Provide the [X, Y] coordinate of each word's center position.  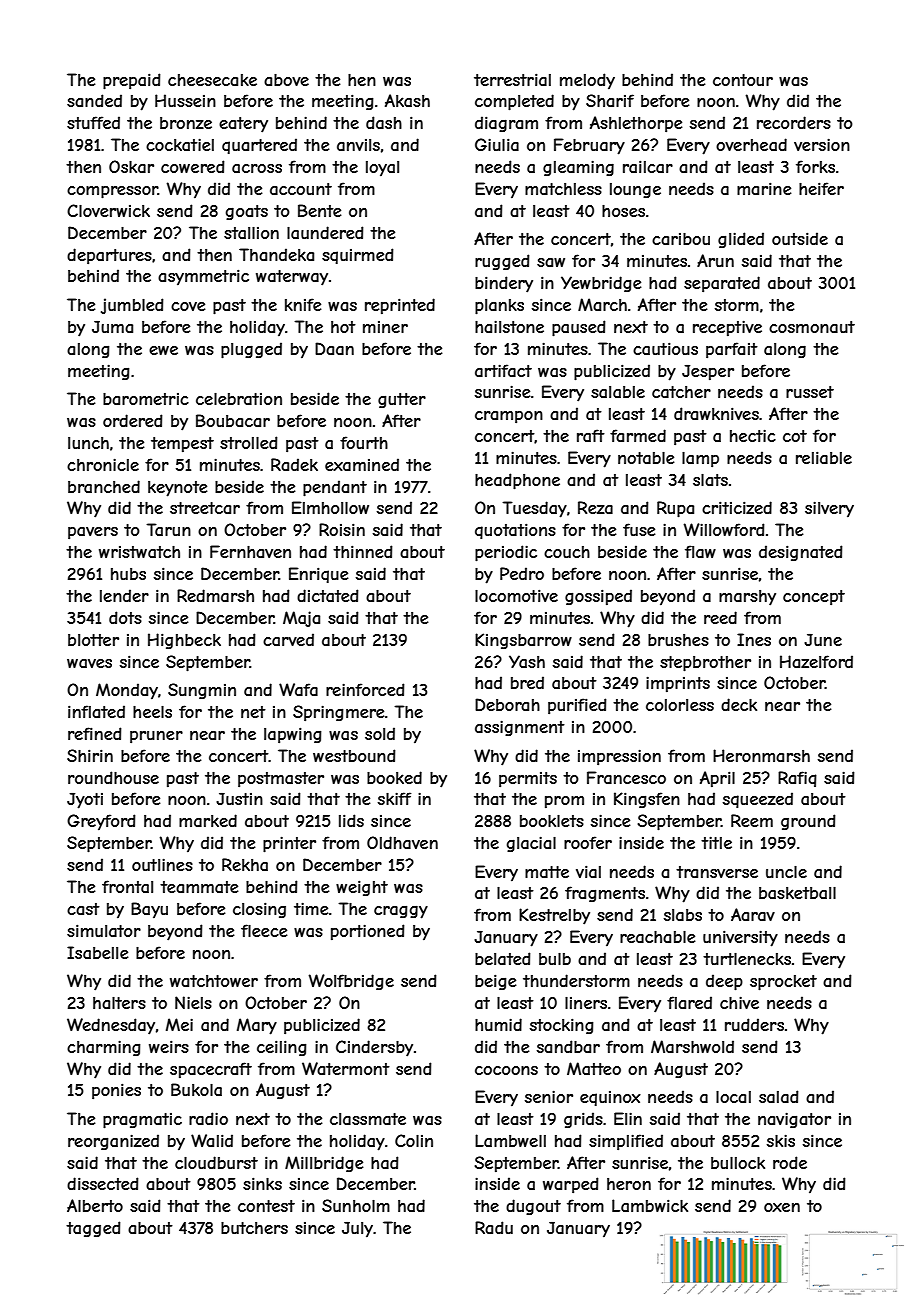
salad [779, 1096]
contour [743, 80]
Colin [414, 1140]
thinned [363, 551]
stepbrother [705, 664]
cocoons [506, 1070]
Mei [179, 1024]
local [733, 1096]
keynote [177, 489]
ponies [116, 1091]
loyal [382, 169]
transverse [717, 872]
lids [351, 820]
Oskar [131, 166]
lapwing [293, 735]
